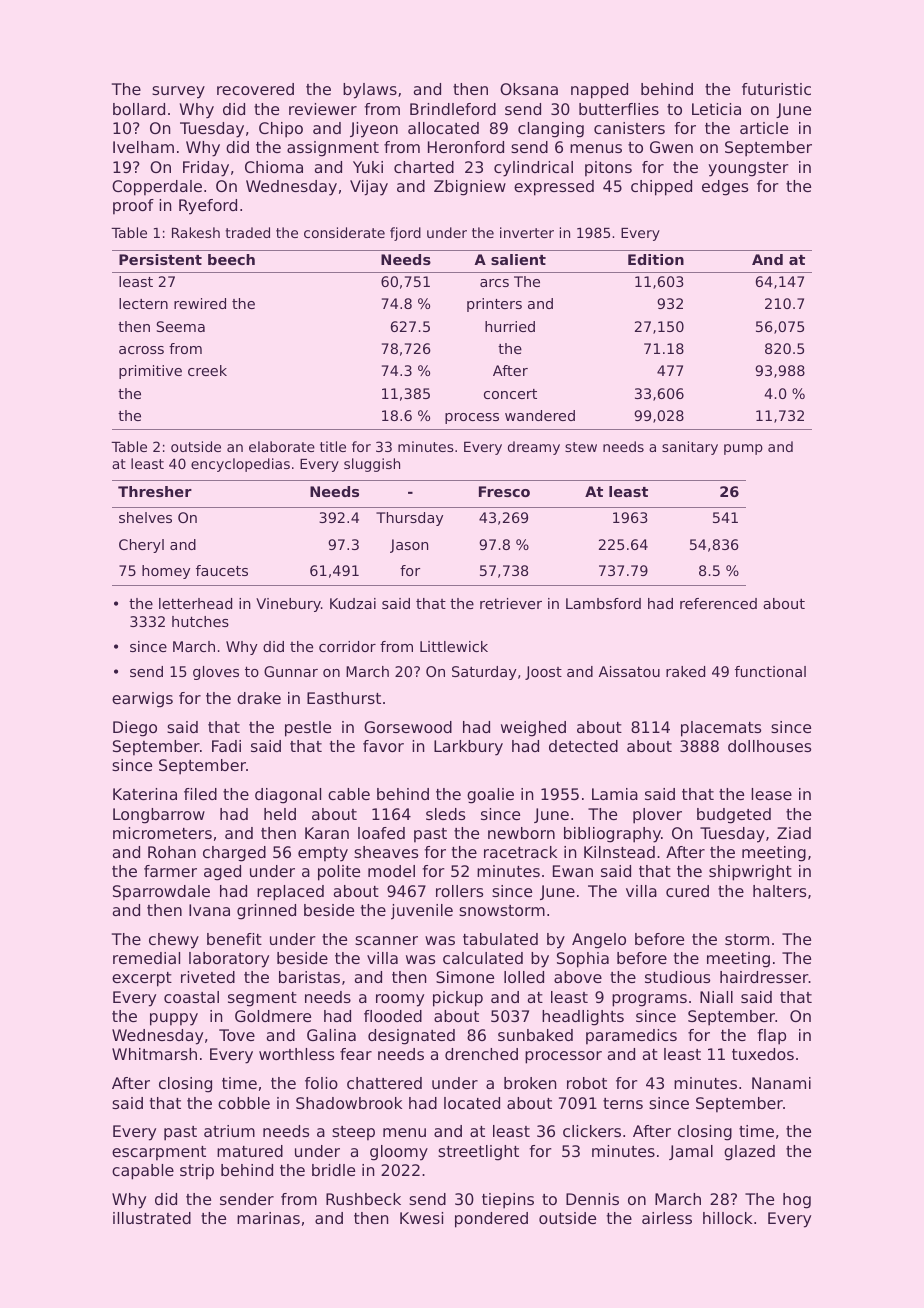  What do you see at coordinates (139, 109) in the screenshot?
I see `bollard` at bounding box center [139, 109].
